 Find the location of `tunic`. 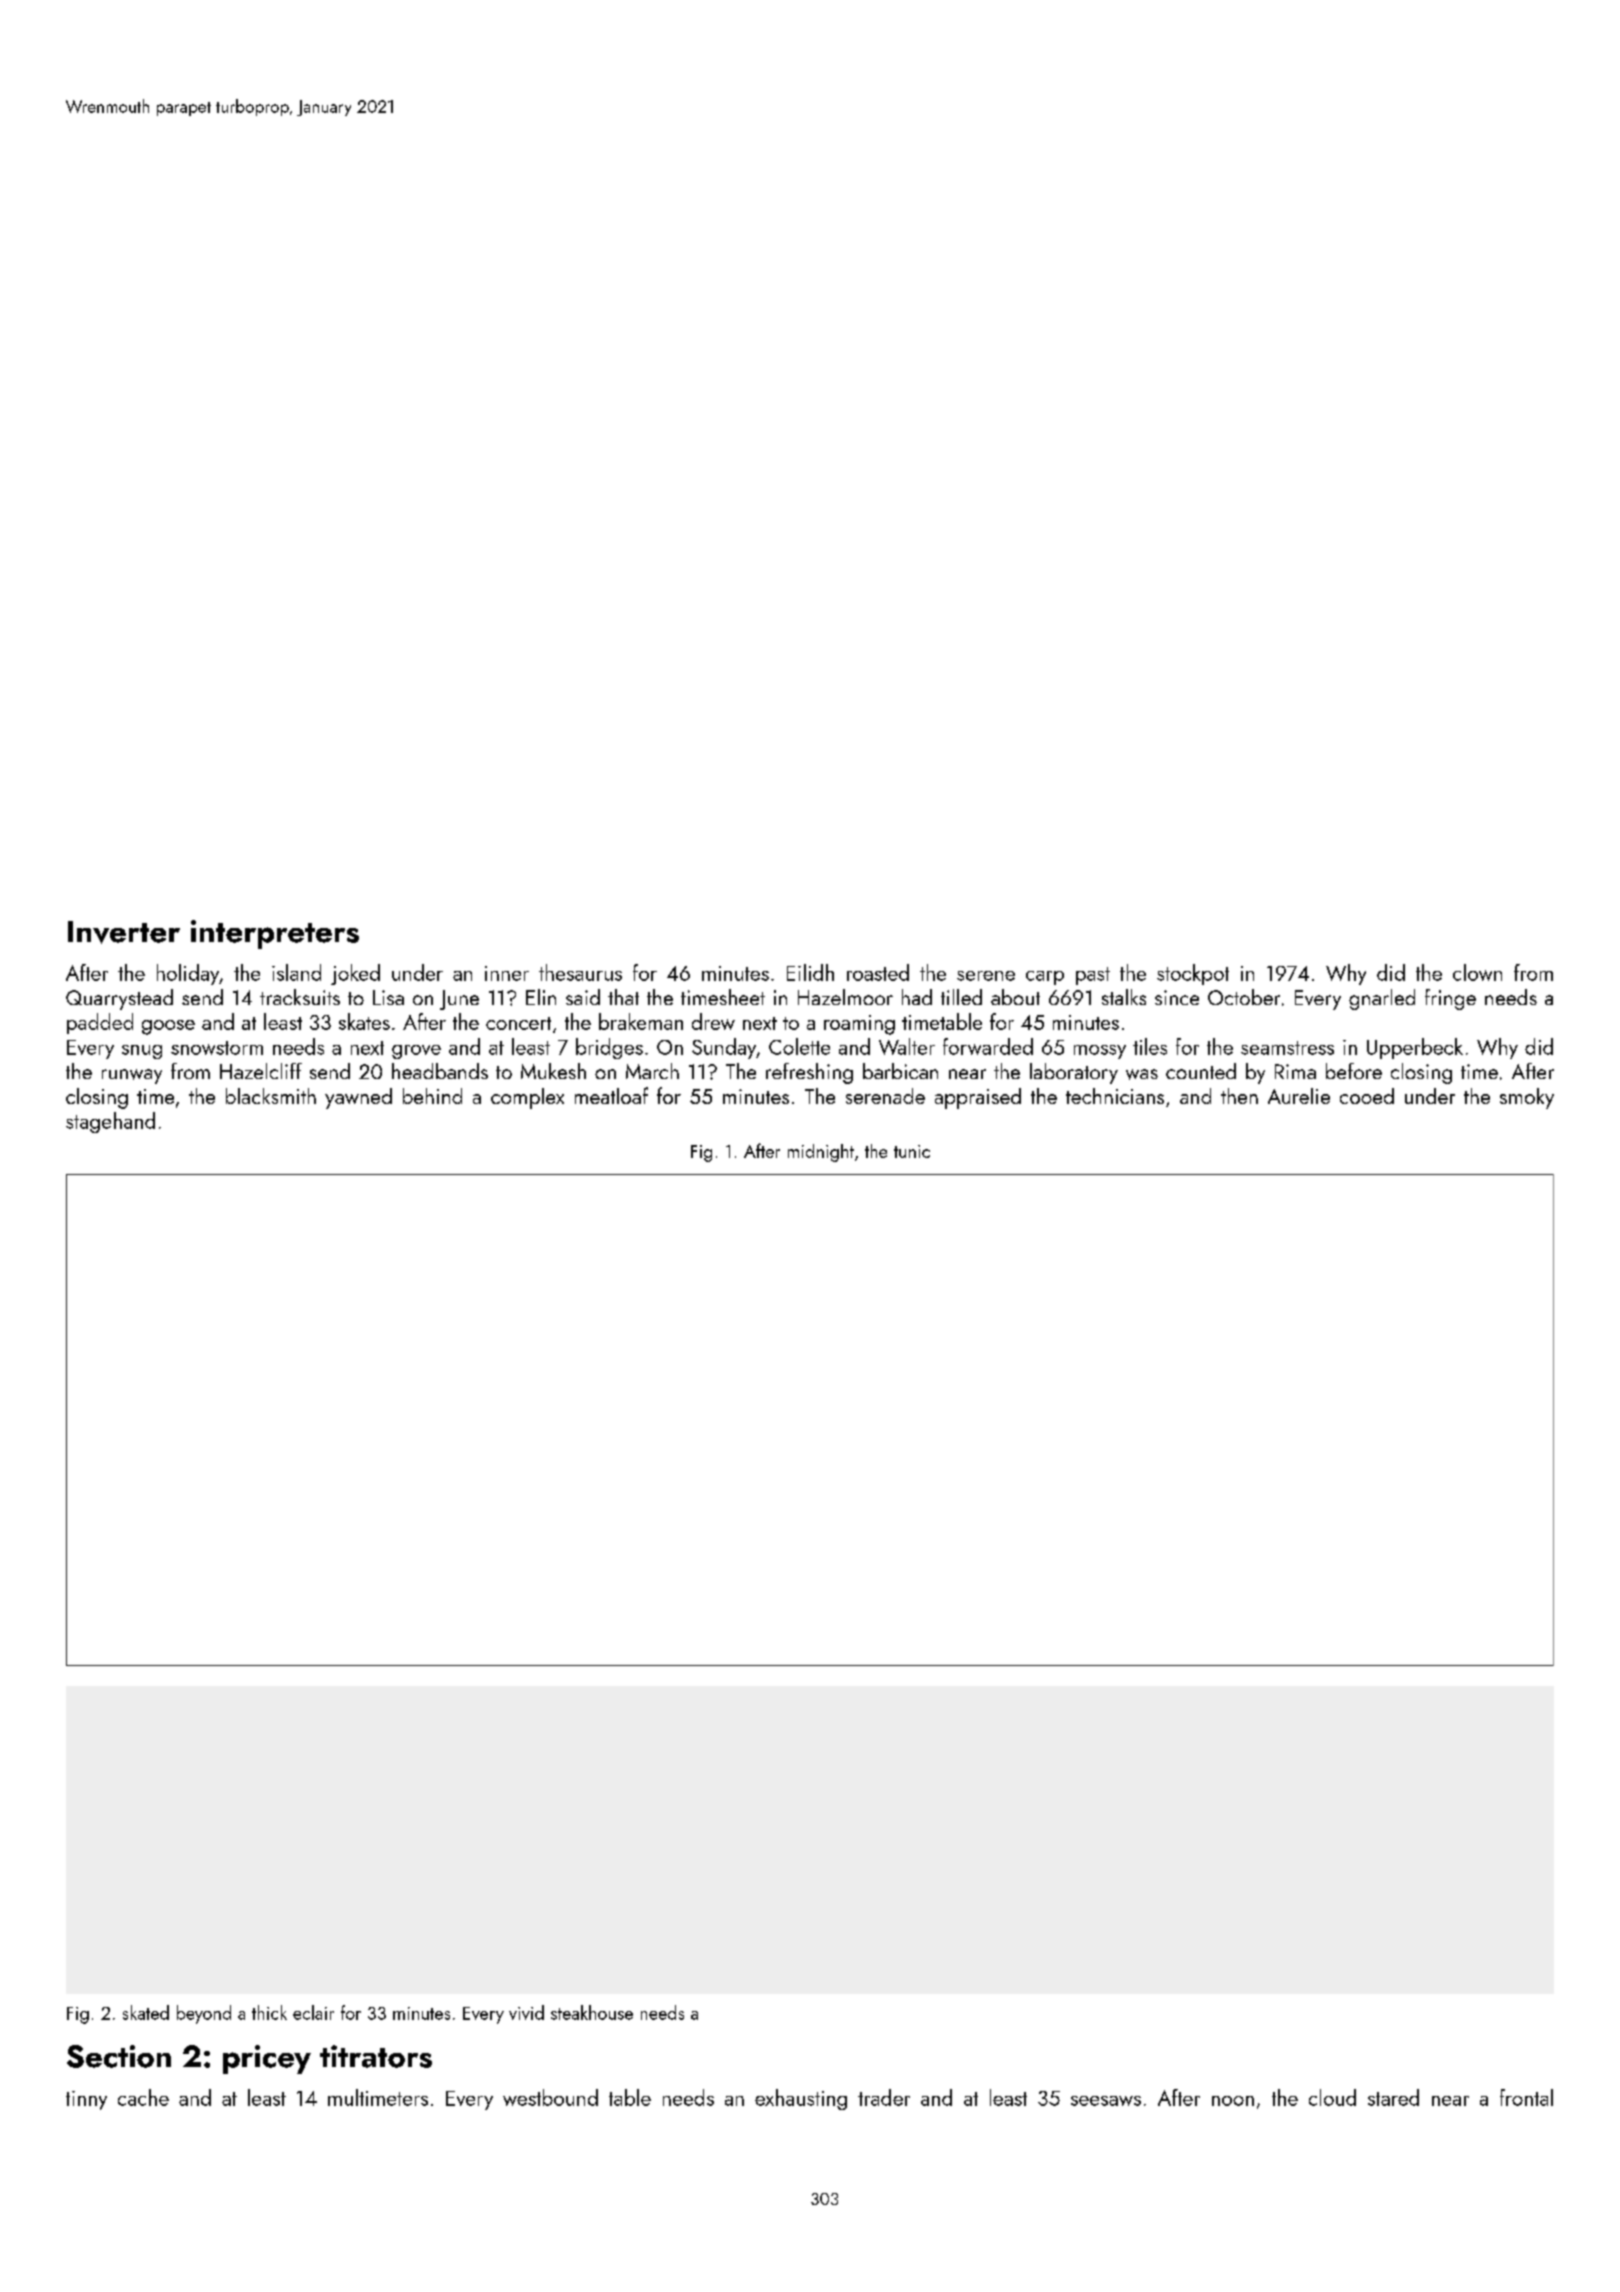

tunic is located at coordinates (912, 1151).
